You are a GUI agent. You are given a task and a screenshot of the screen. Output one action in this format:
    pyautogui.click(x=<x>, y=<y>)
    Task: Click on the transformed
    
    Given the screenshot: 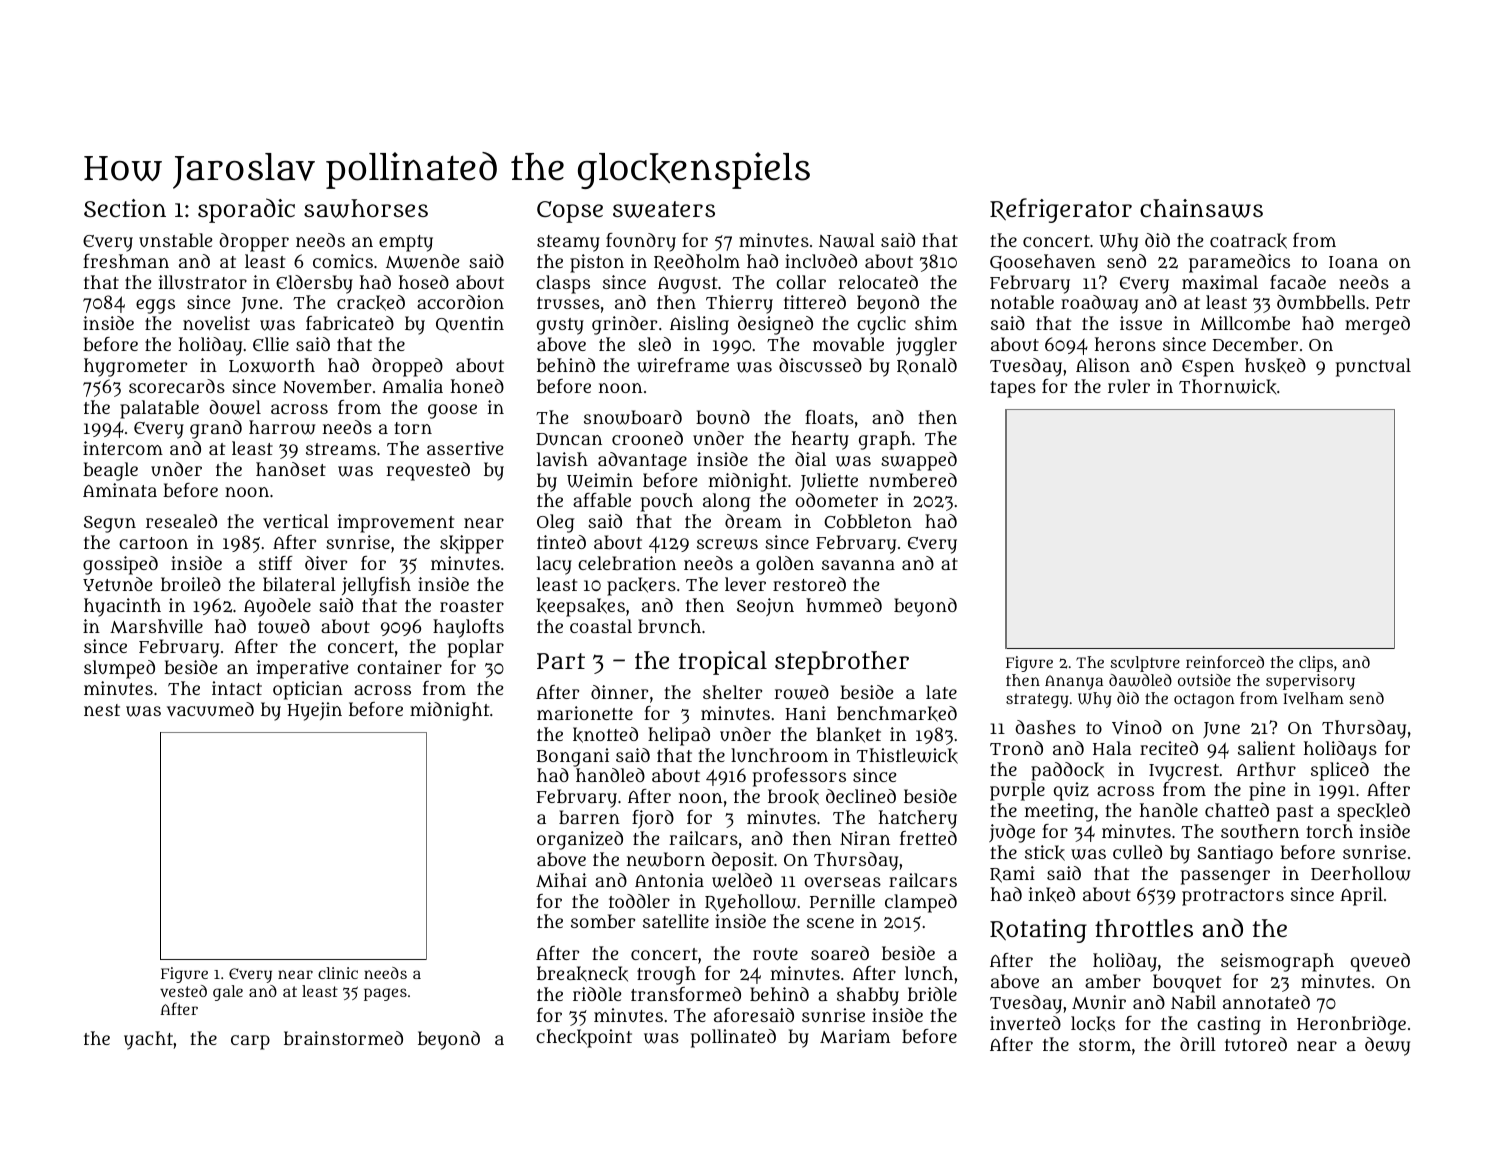 What is the action you would take?
    pyautogui.click(x=686, y=994)
